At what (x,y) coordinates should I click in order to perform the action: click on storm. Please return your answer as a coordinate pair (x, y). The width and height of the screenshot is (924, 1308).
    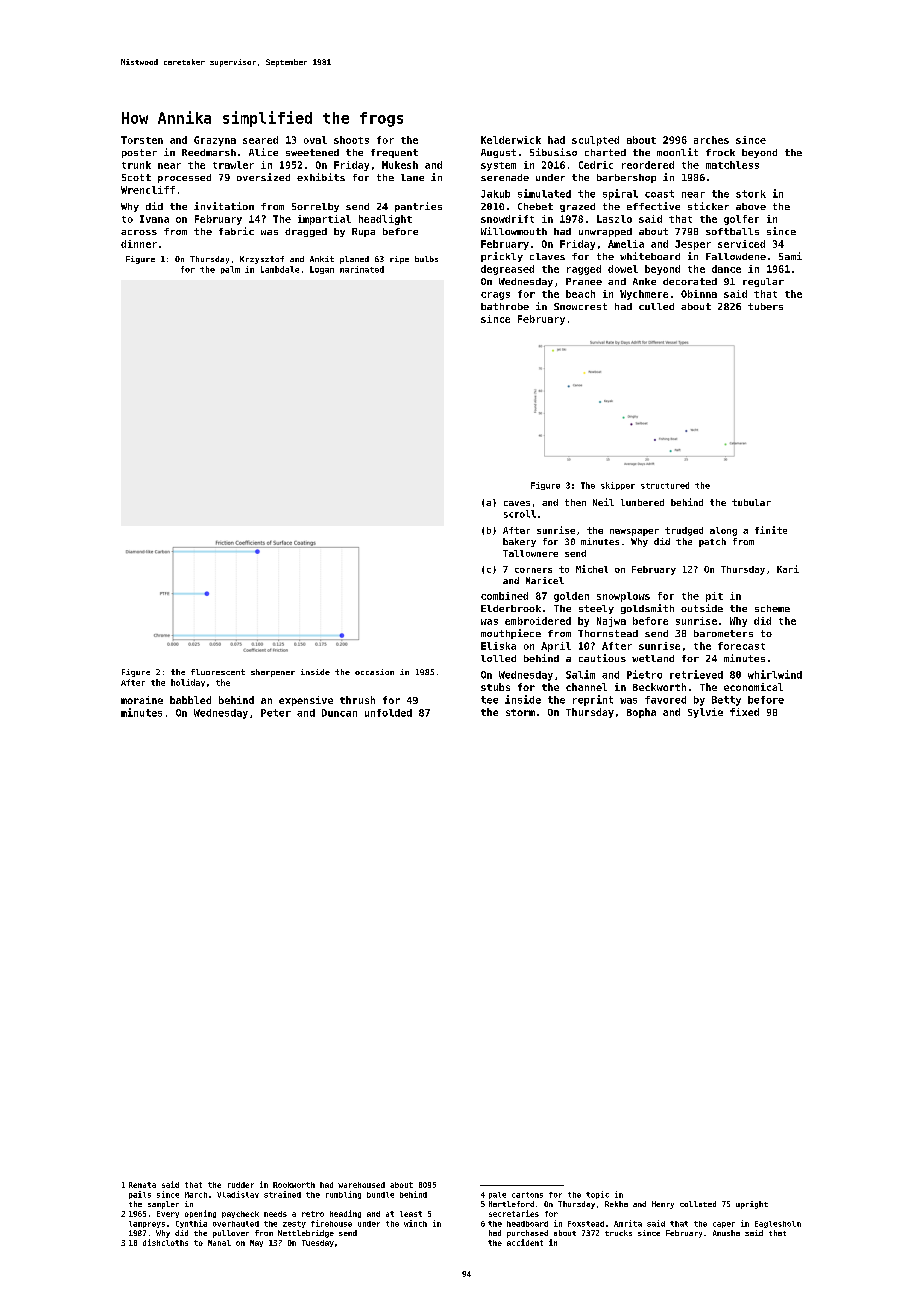
    Looking at the image, I should click on (520, 712).
